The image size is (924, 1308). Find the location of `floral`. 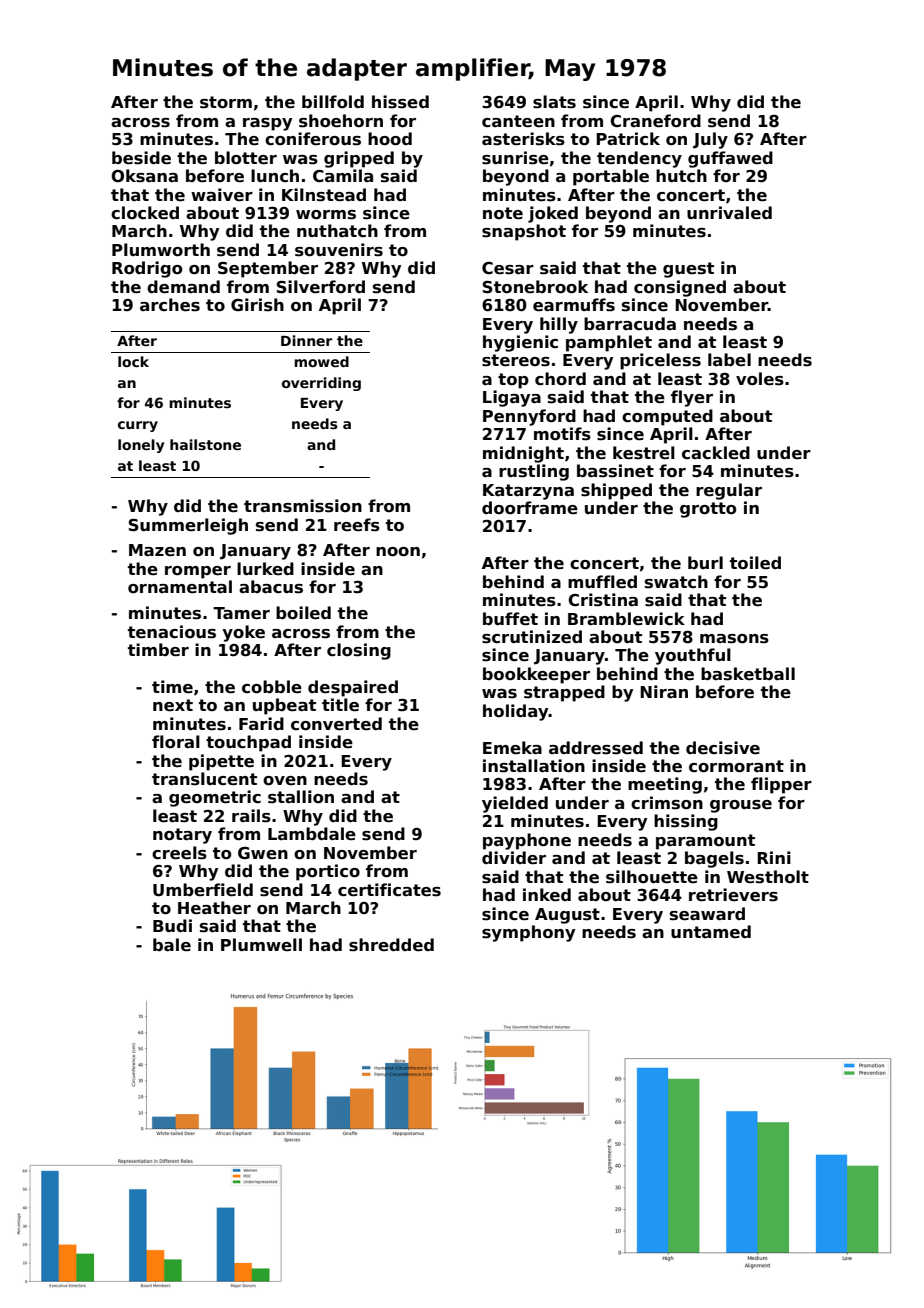

floral is located at coordinates (176, 742).
